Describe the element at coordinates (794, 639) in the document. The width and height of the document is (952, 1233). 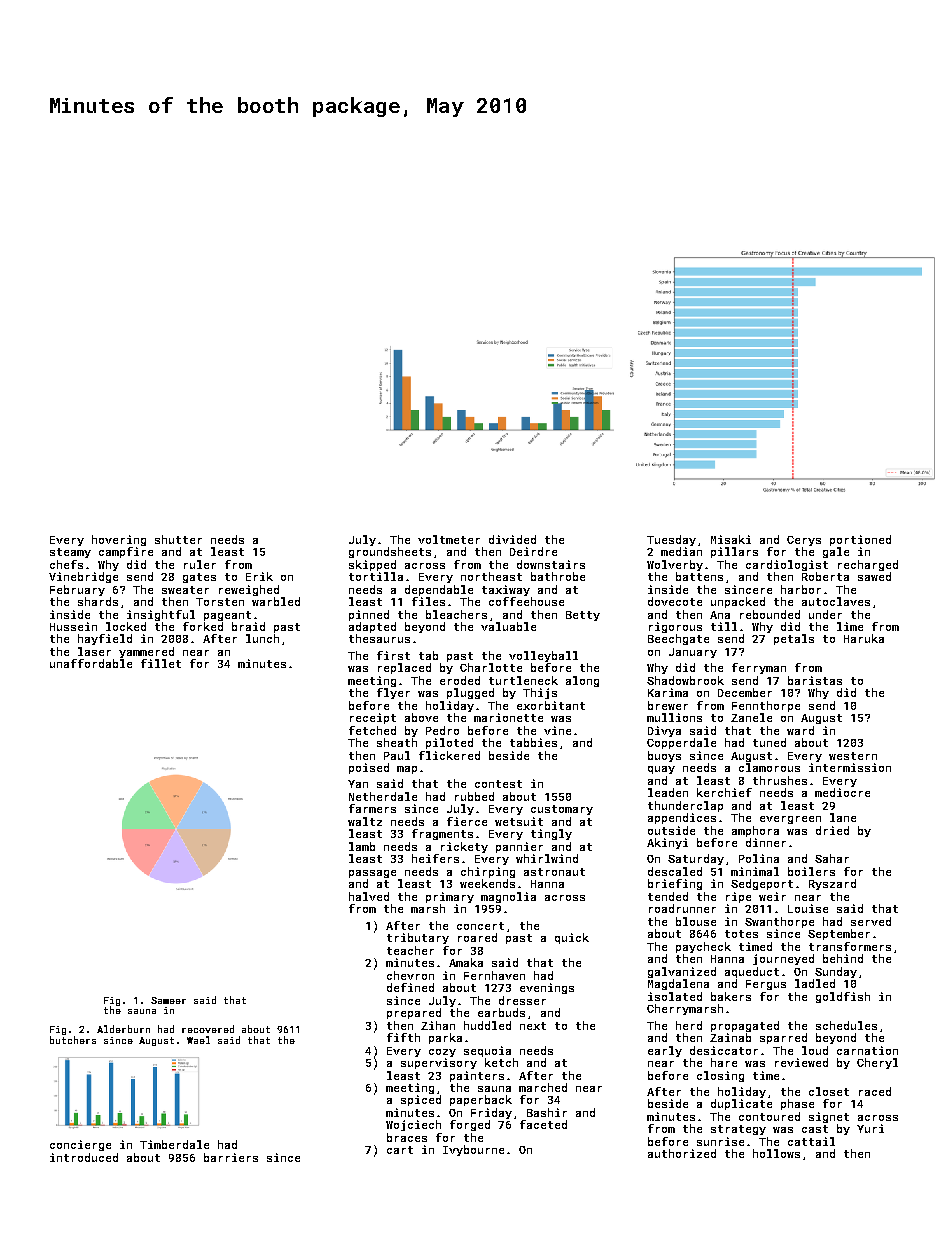
I see `petals` at that location.
